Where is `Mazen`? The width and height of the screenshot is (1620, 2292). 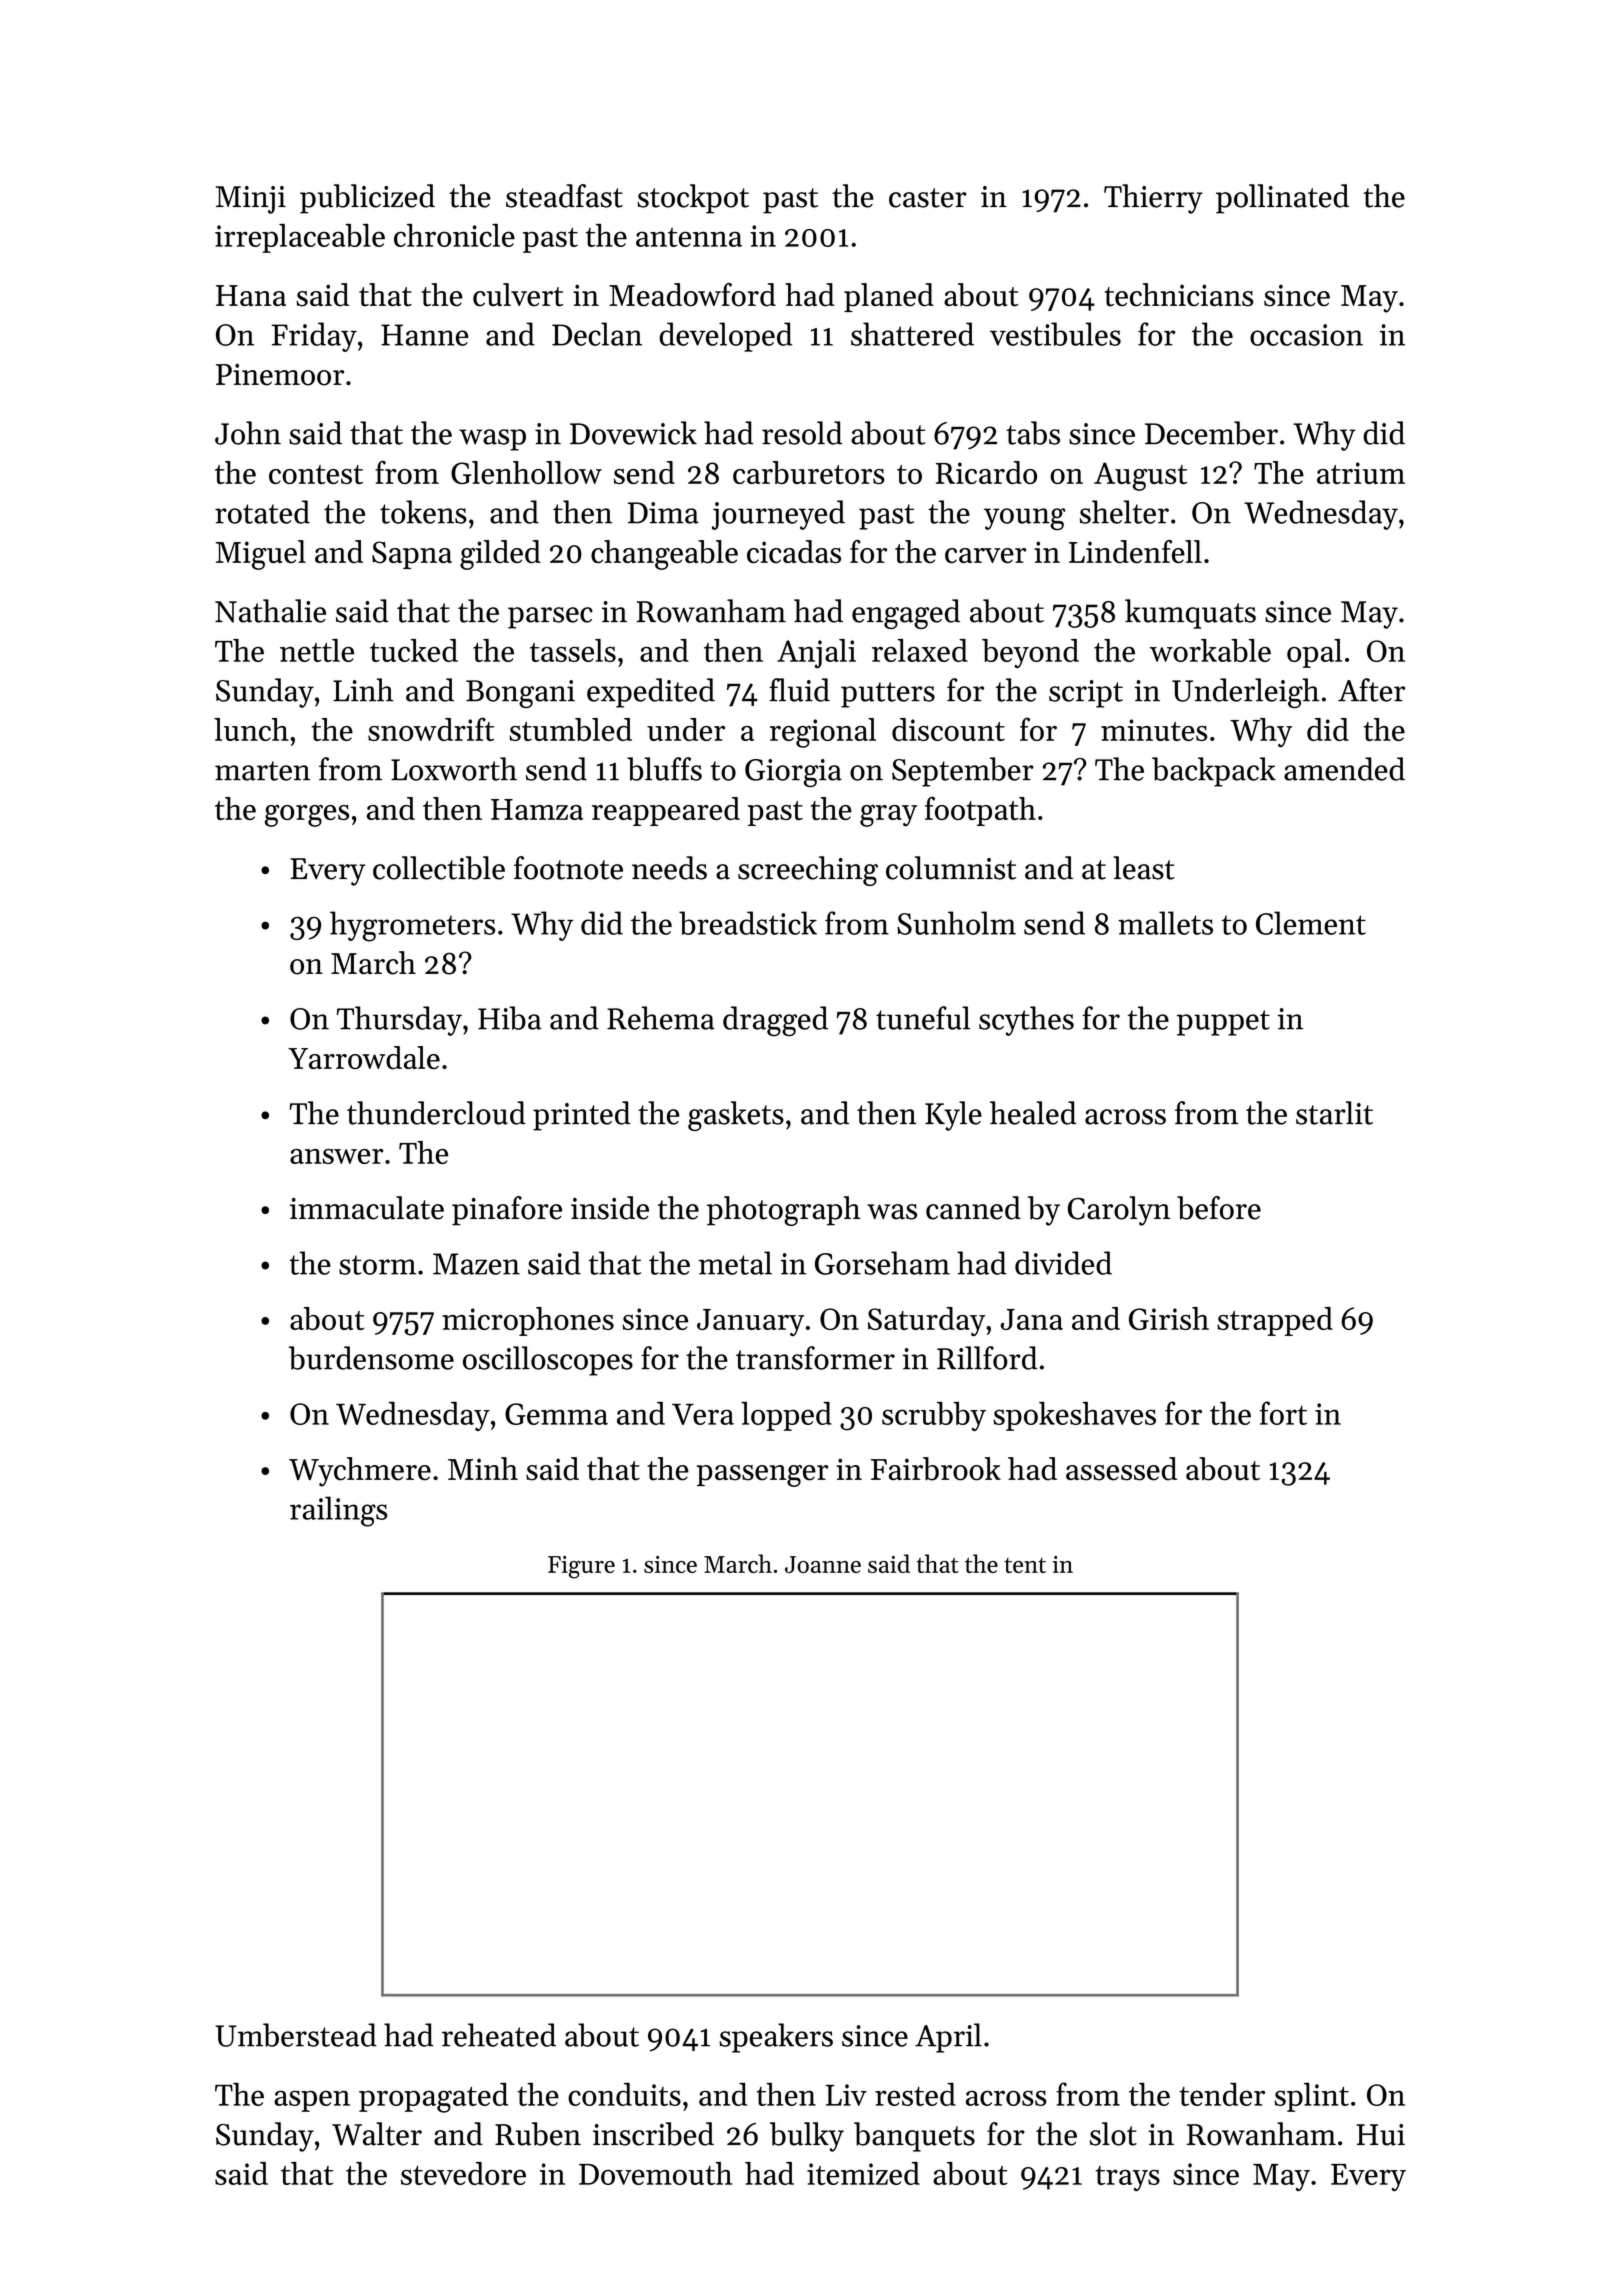 Mazen is located at coordinates (476, 1264).
